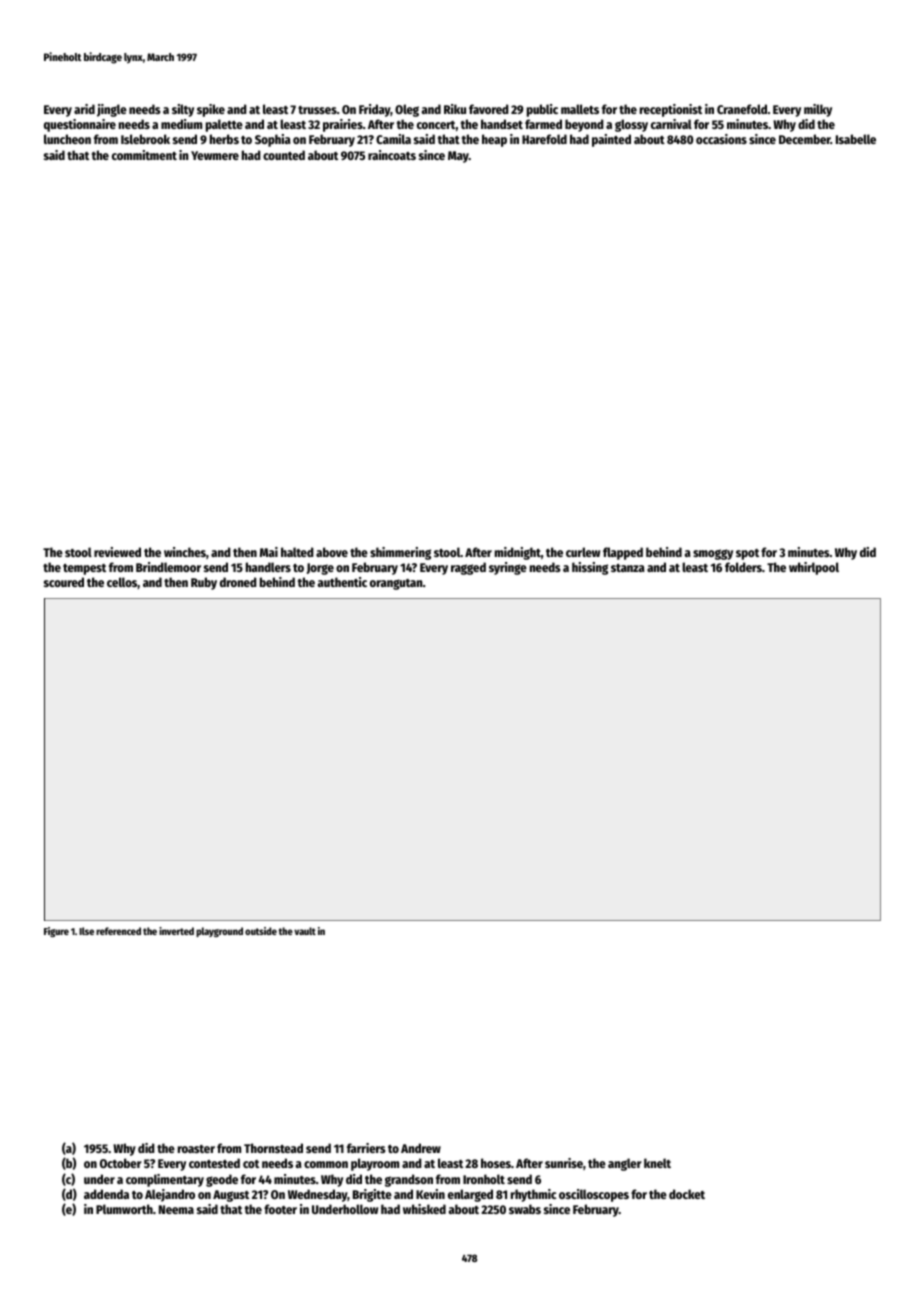 Image resolution: width=924 pixels, height=1308 pixels. I want to click on arid, so click(84, 109).
